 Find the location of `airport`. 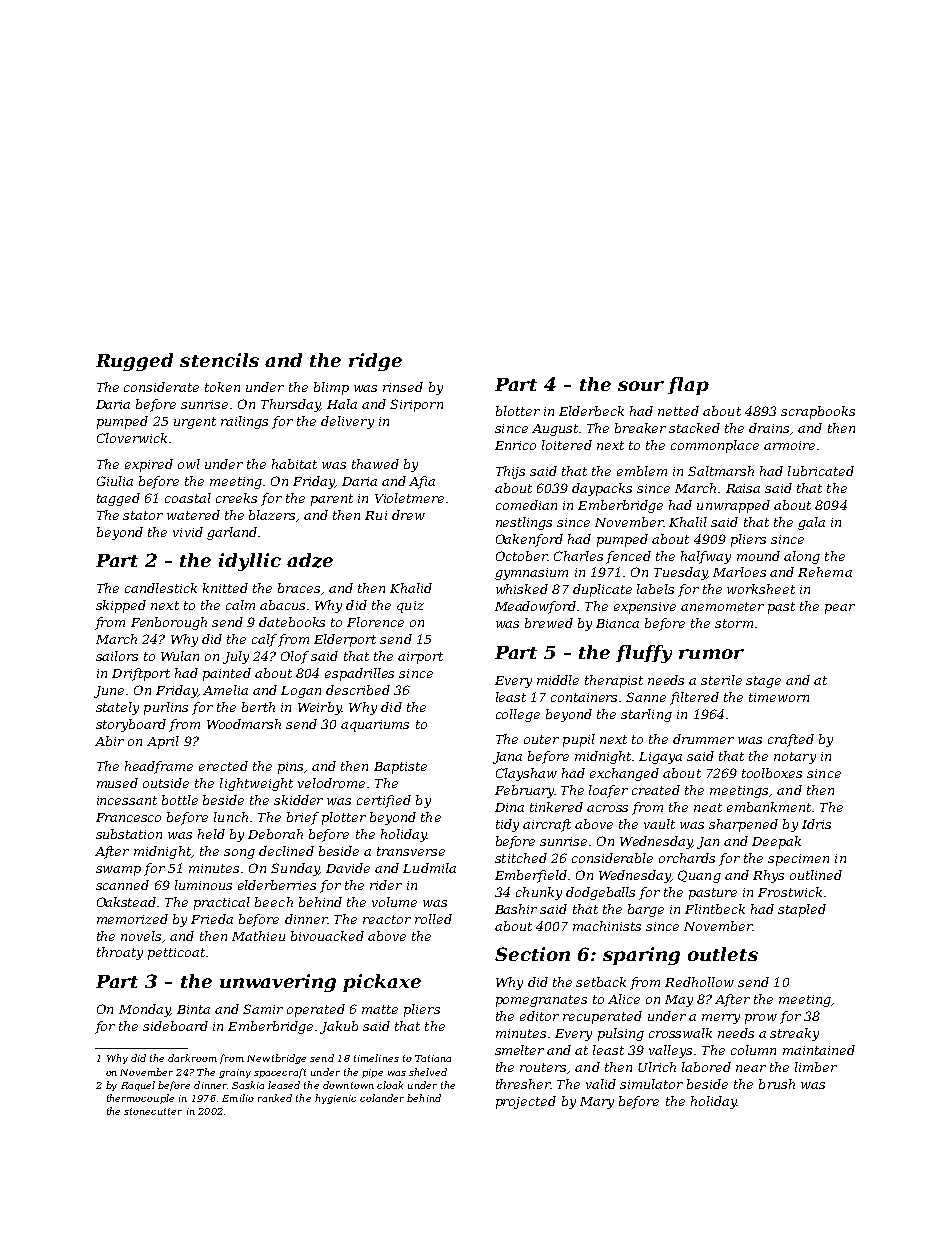

airport is located at coordinates (420, 658).
